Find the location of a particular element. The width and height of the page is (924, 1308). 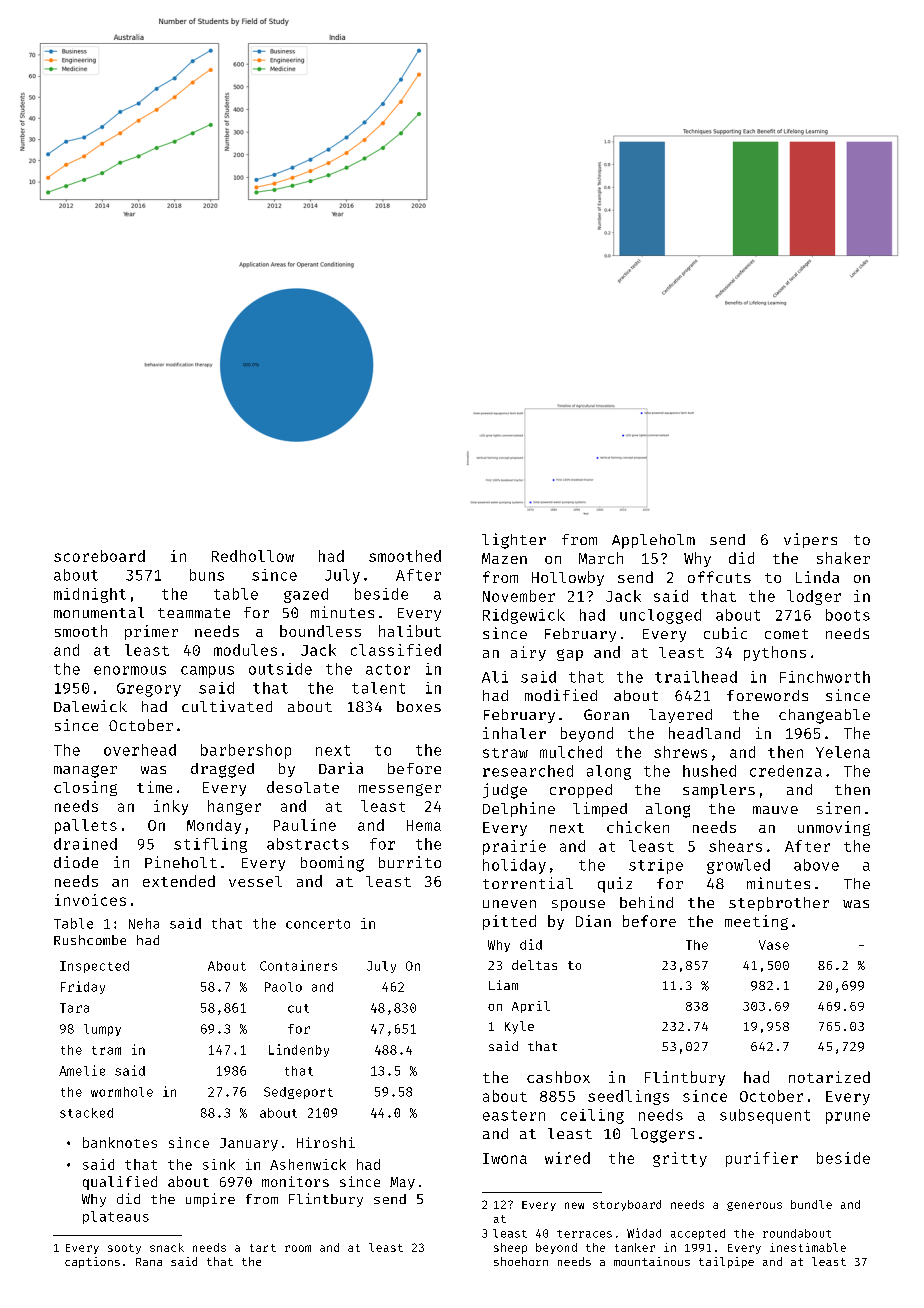

cultivated is located at coordinates (227, 706).
